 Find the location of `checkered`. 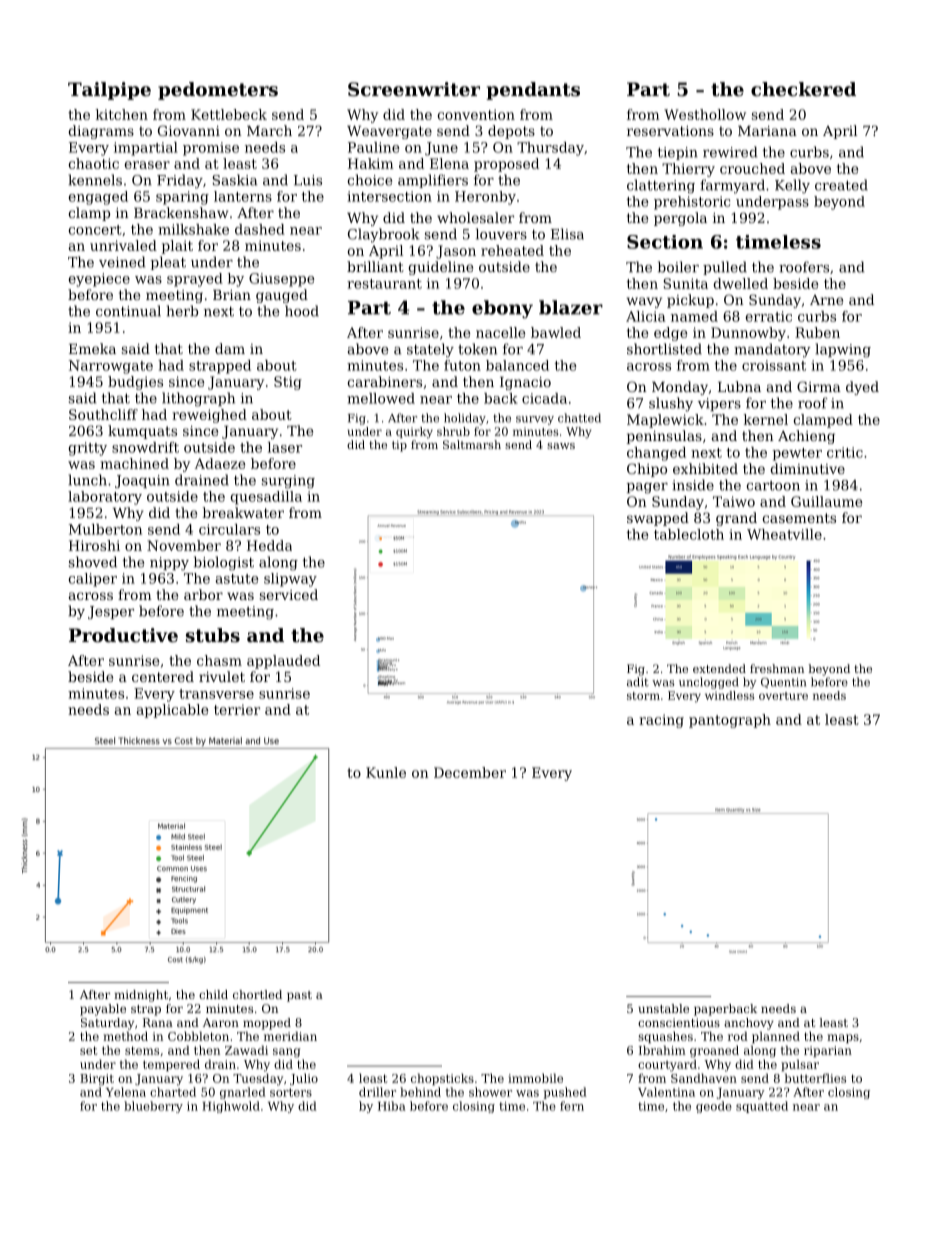

checkered is located at coordinates (803, 89).
